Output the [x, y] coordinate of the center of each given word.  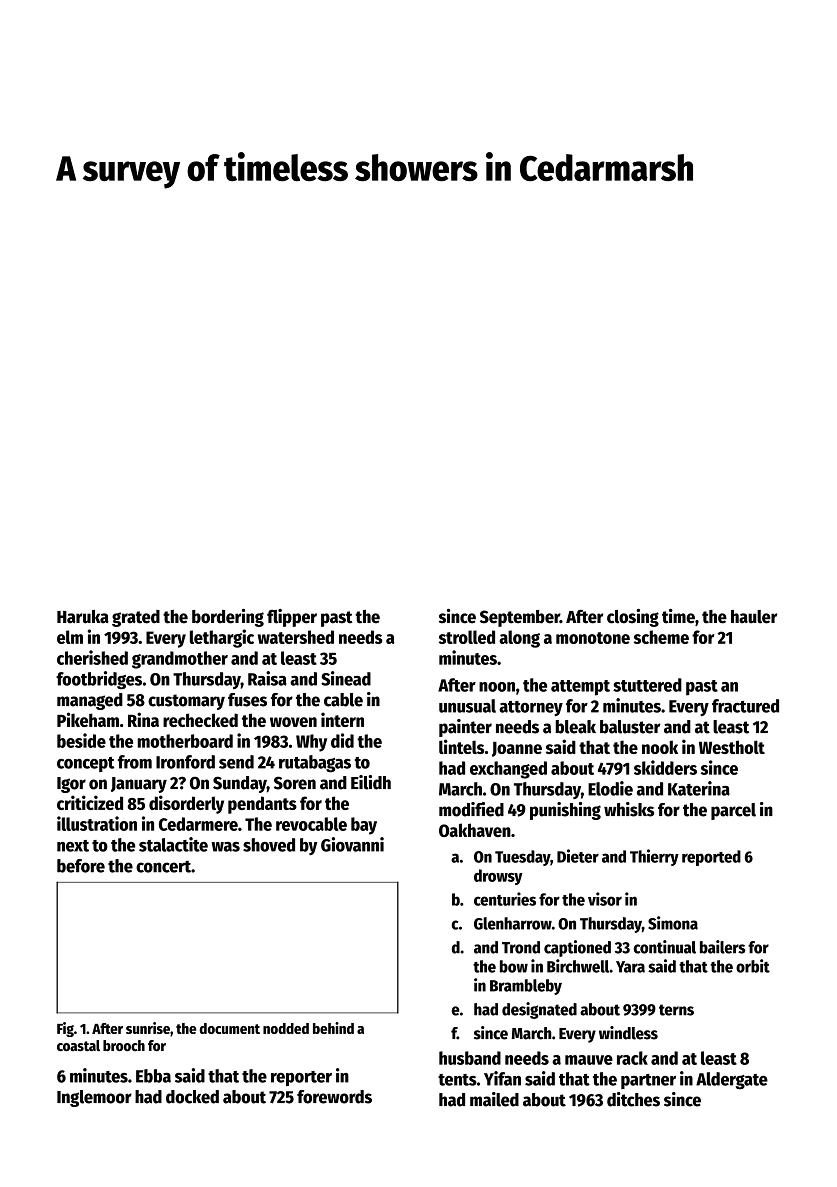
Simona [673, 923]
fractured [745, 706]
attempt [580, 688]
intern [342, 719]
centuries [505, 899]
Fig [65, 1029]
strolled [467, 637]
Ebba [153, 1076]
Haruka [83, 617]
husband [470, 1058]
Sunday [240, 784]
